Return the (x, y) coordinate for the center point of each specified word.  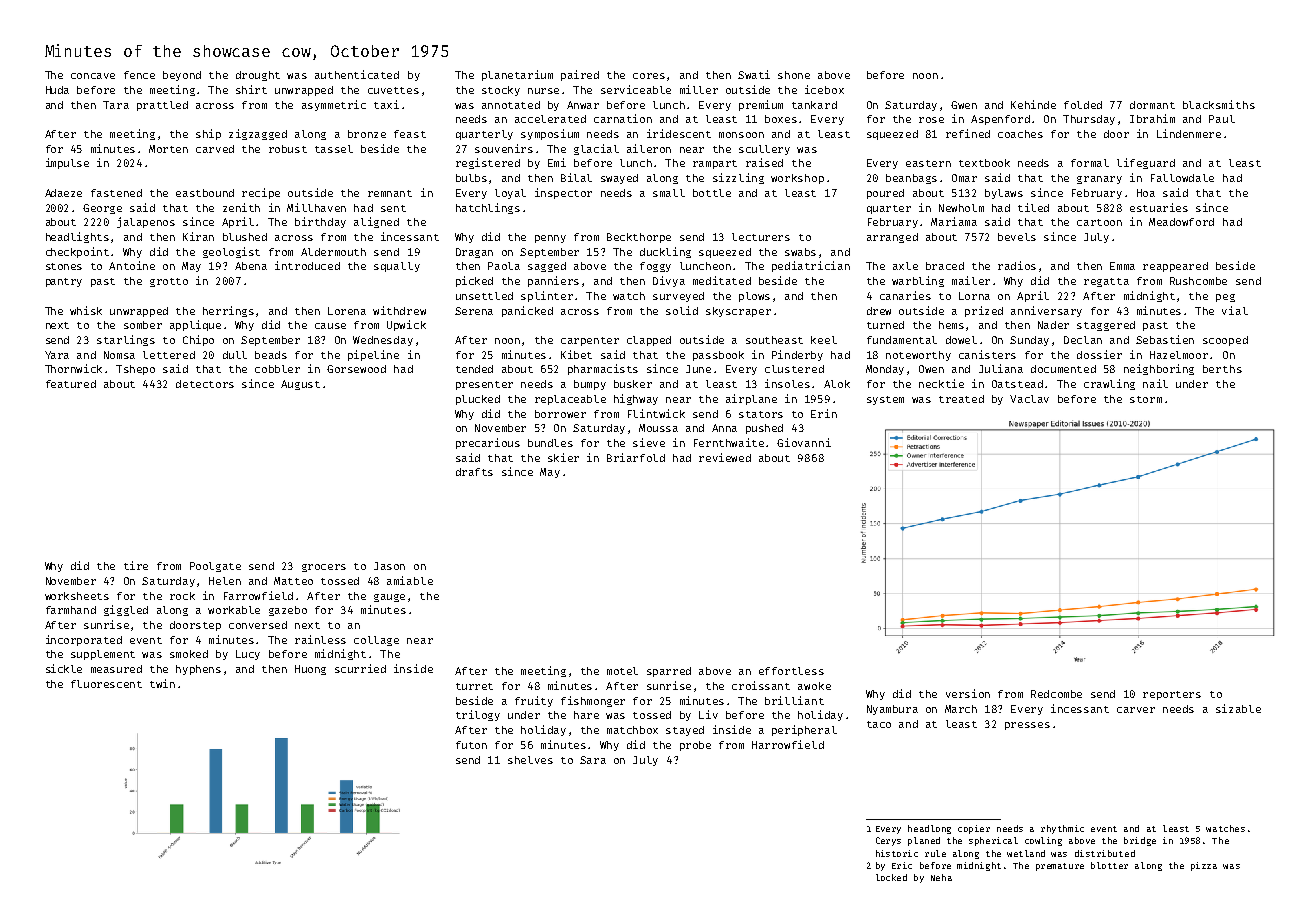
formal (1090, 163)
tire (136, 565)
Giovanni (804, 442)
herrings (228, 311)
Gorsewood (356, 369)
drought (258, 76)
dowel (961, 340)
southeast (774, 340)
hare (586, 715)
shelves (530, 760)
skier (563, 457)
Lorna (974, 296)
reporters (1172, 695)
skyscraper (738, 312)
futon (471, 745)
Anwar (583, 105)
